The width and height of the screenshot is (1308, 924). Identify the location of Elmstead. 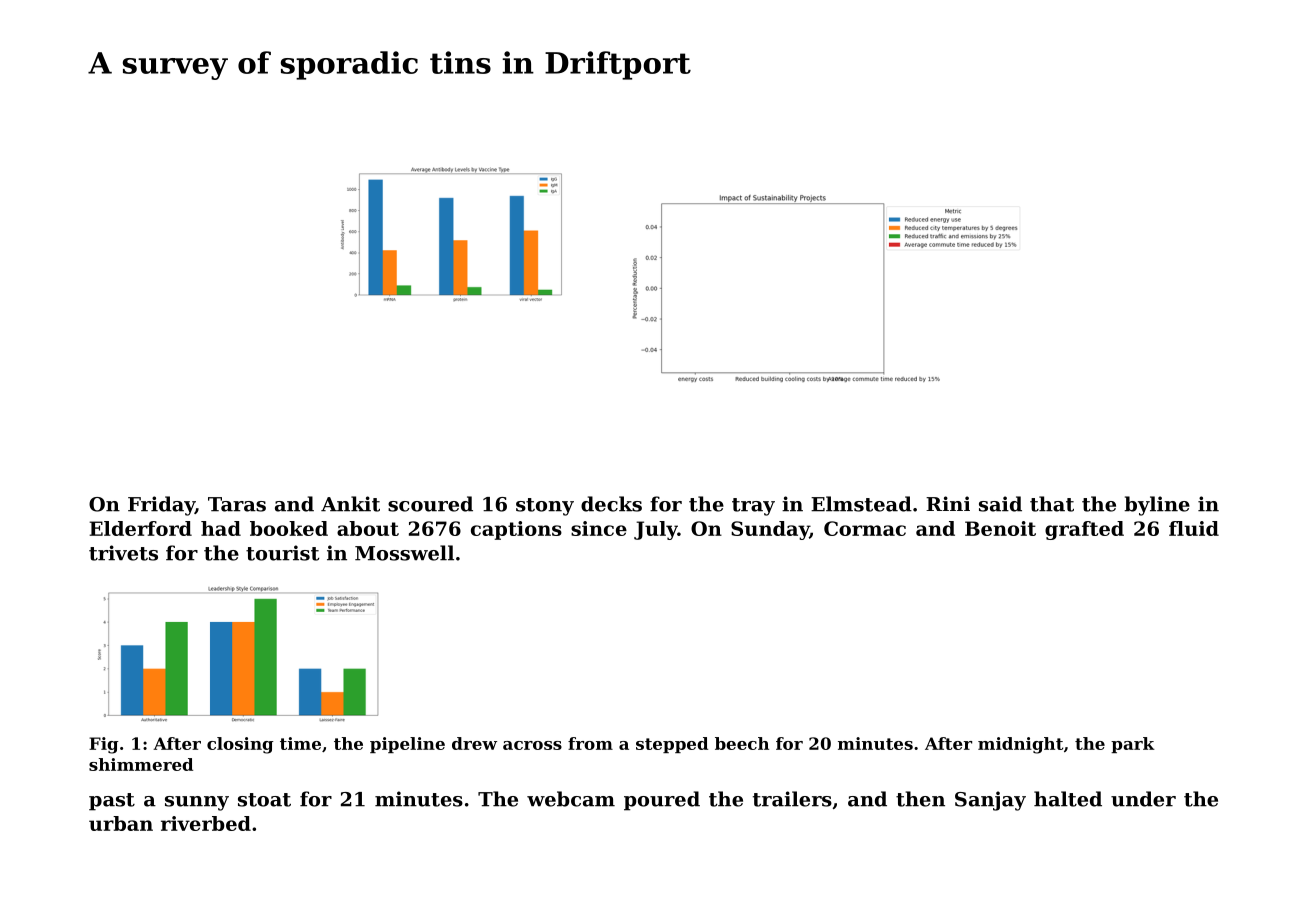
(861, 504).
